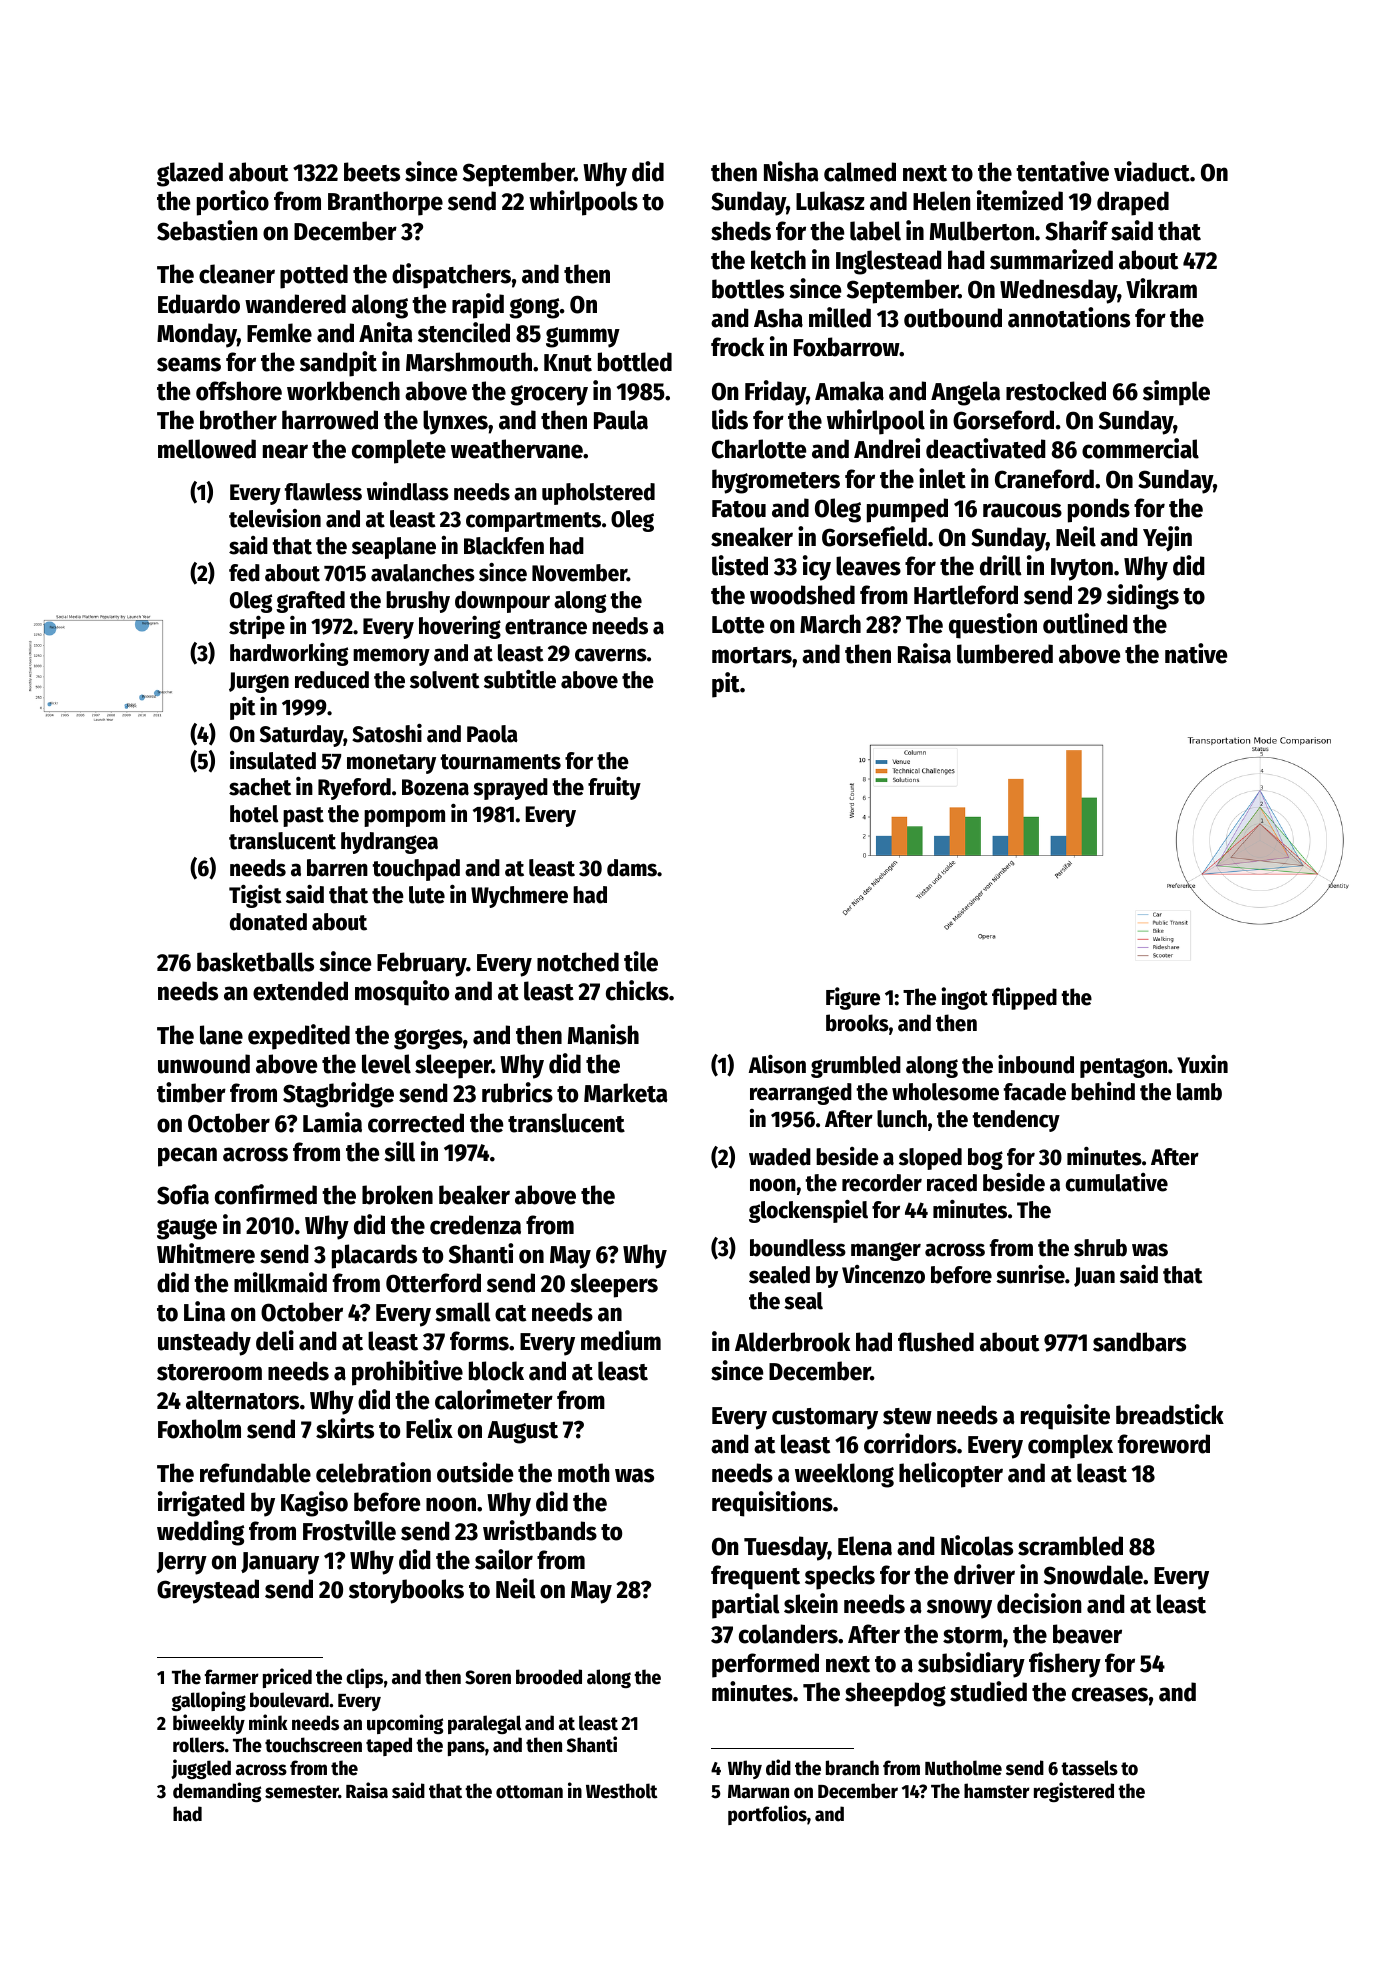  Describe the element at coordinates (259, 682) in the screenshot. I see `Jurgen` at that location.
